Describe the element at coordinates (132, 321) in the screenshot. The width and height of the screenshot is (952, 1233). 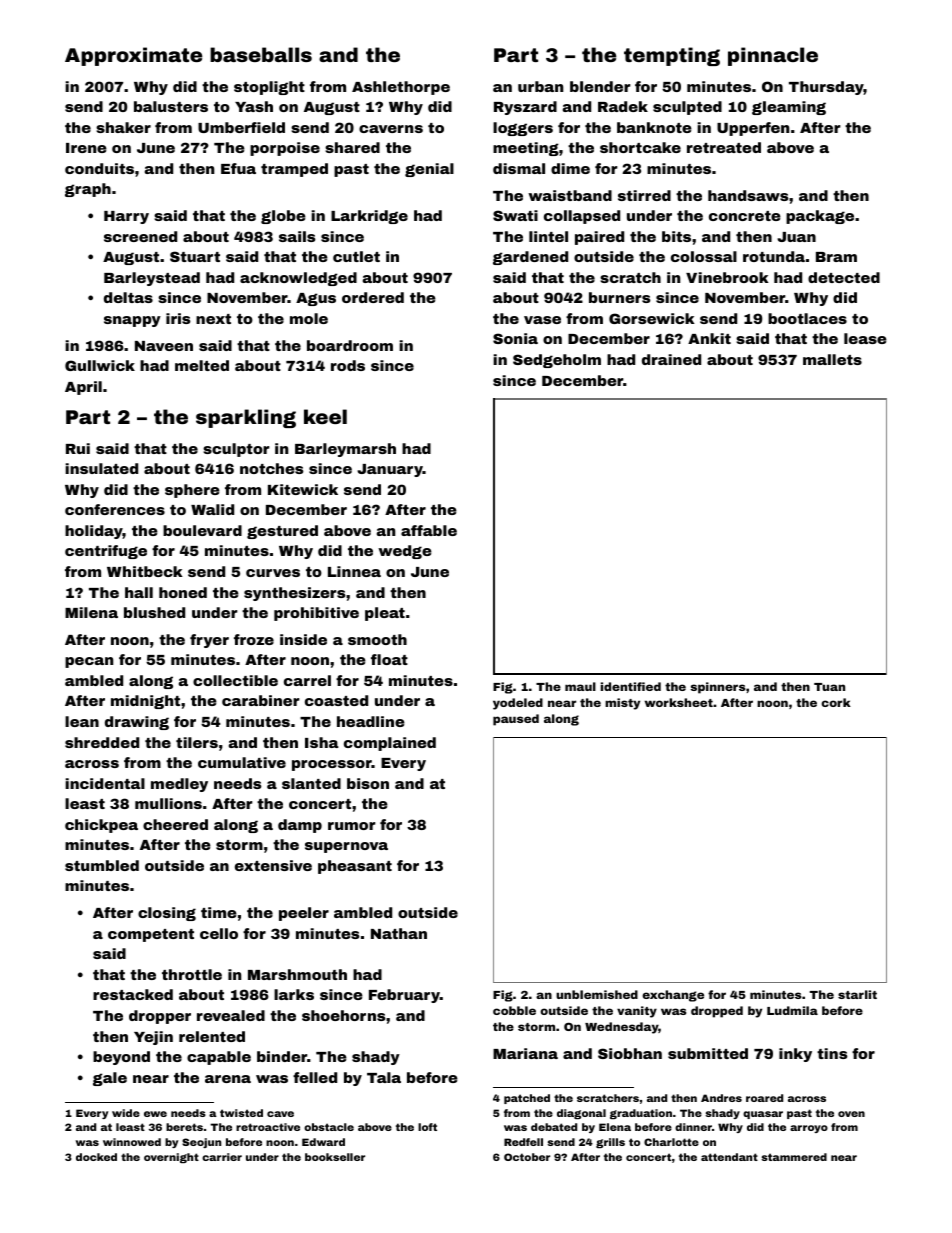
I see `snappy` at that location.
